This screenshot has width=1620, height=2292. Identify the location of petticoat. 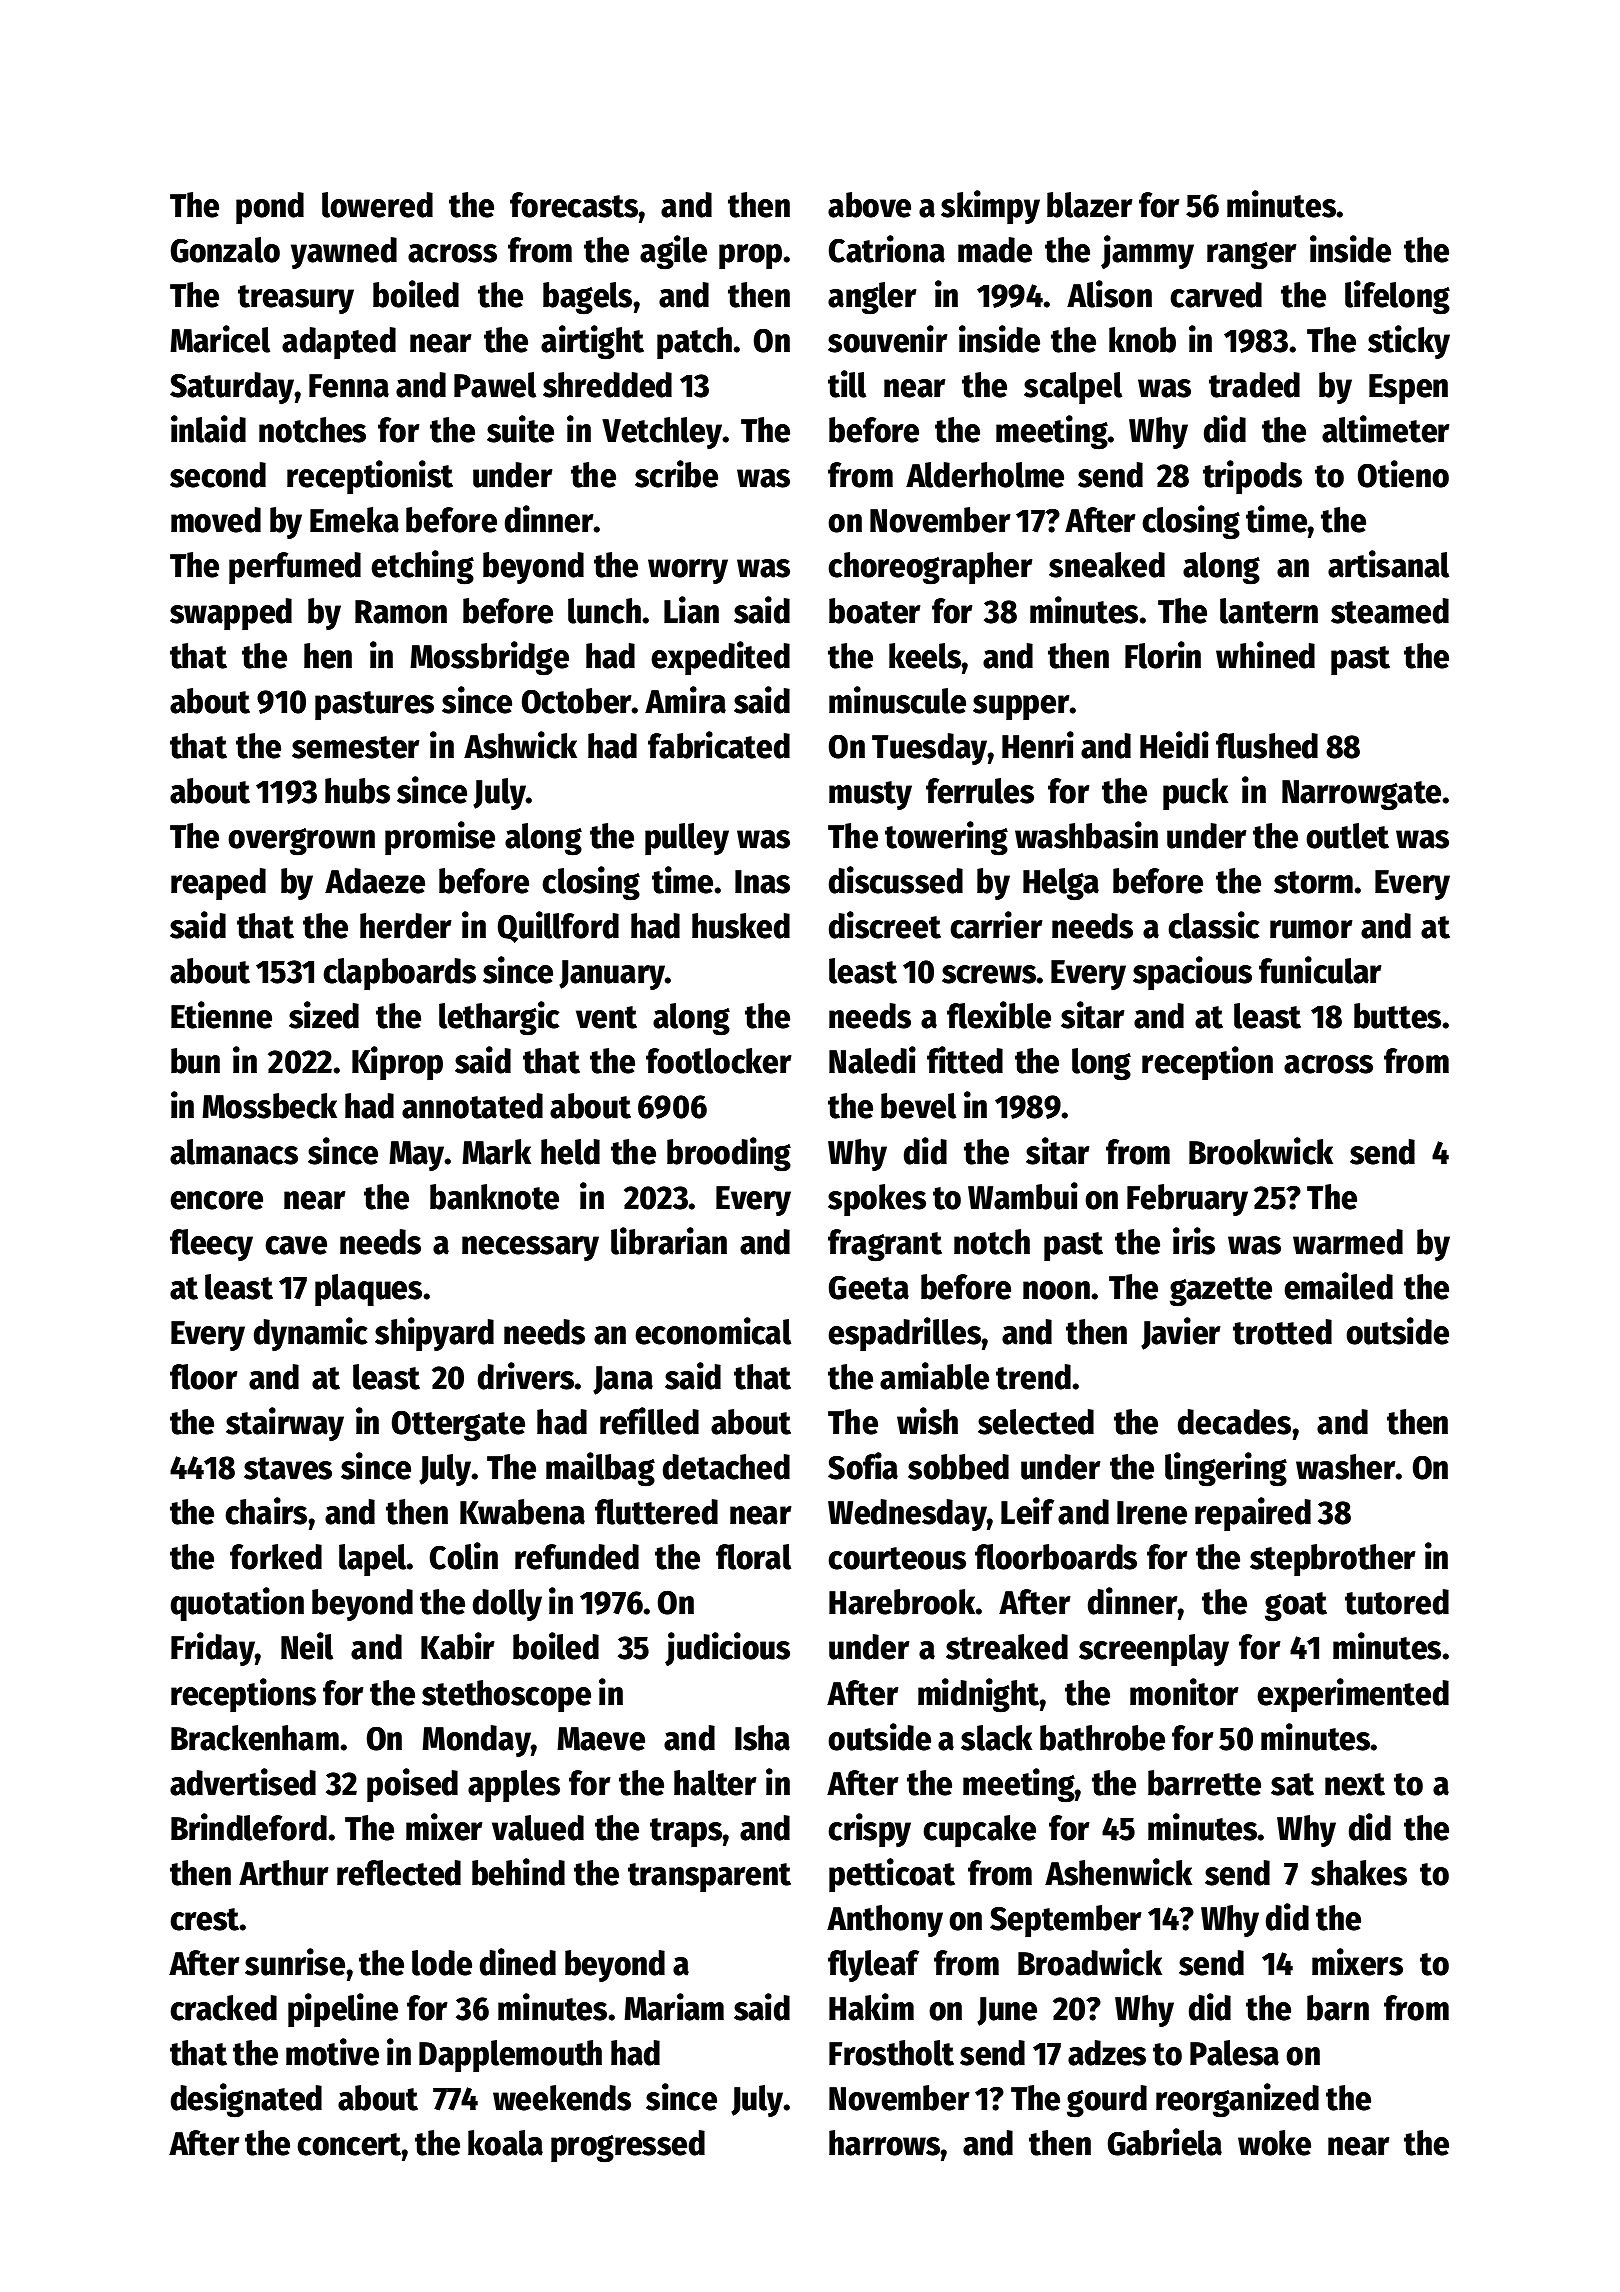
(892, 1875).
